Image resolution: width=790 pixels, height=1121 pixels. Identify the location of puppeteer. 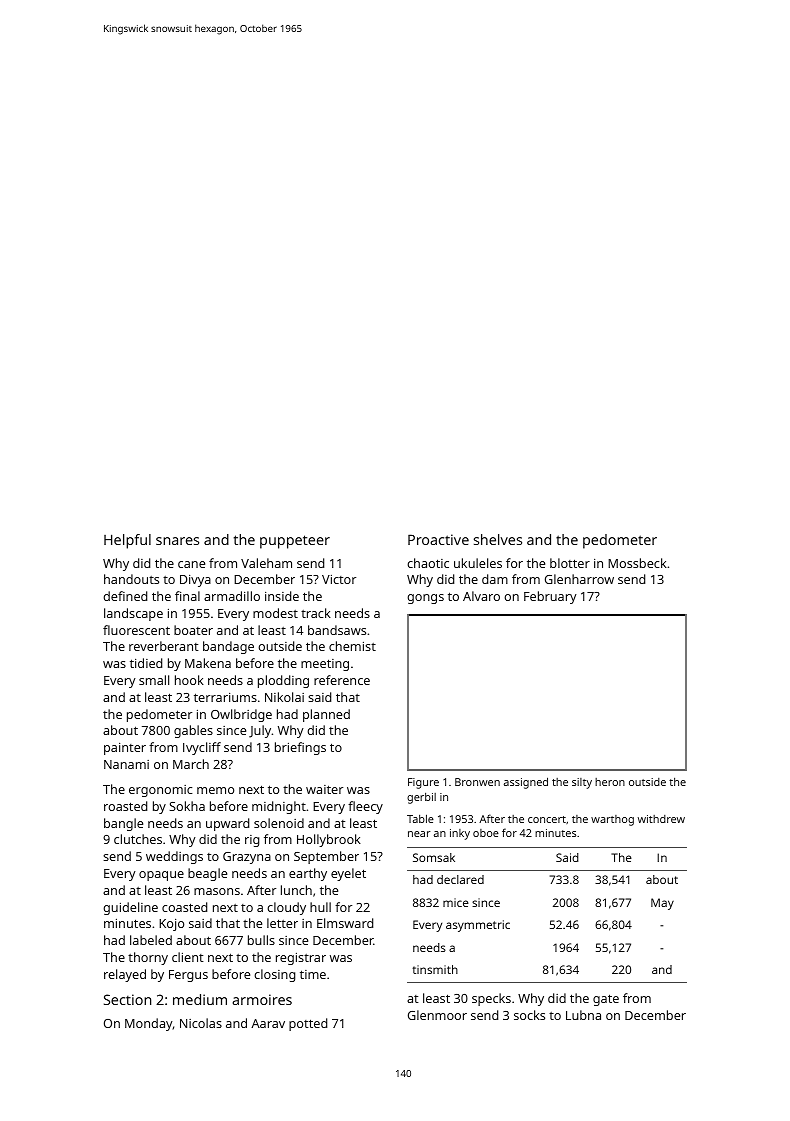
(295, 542).
